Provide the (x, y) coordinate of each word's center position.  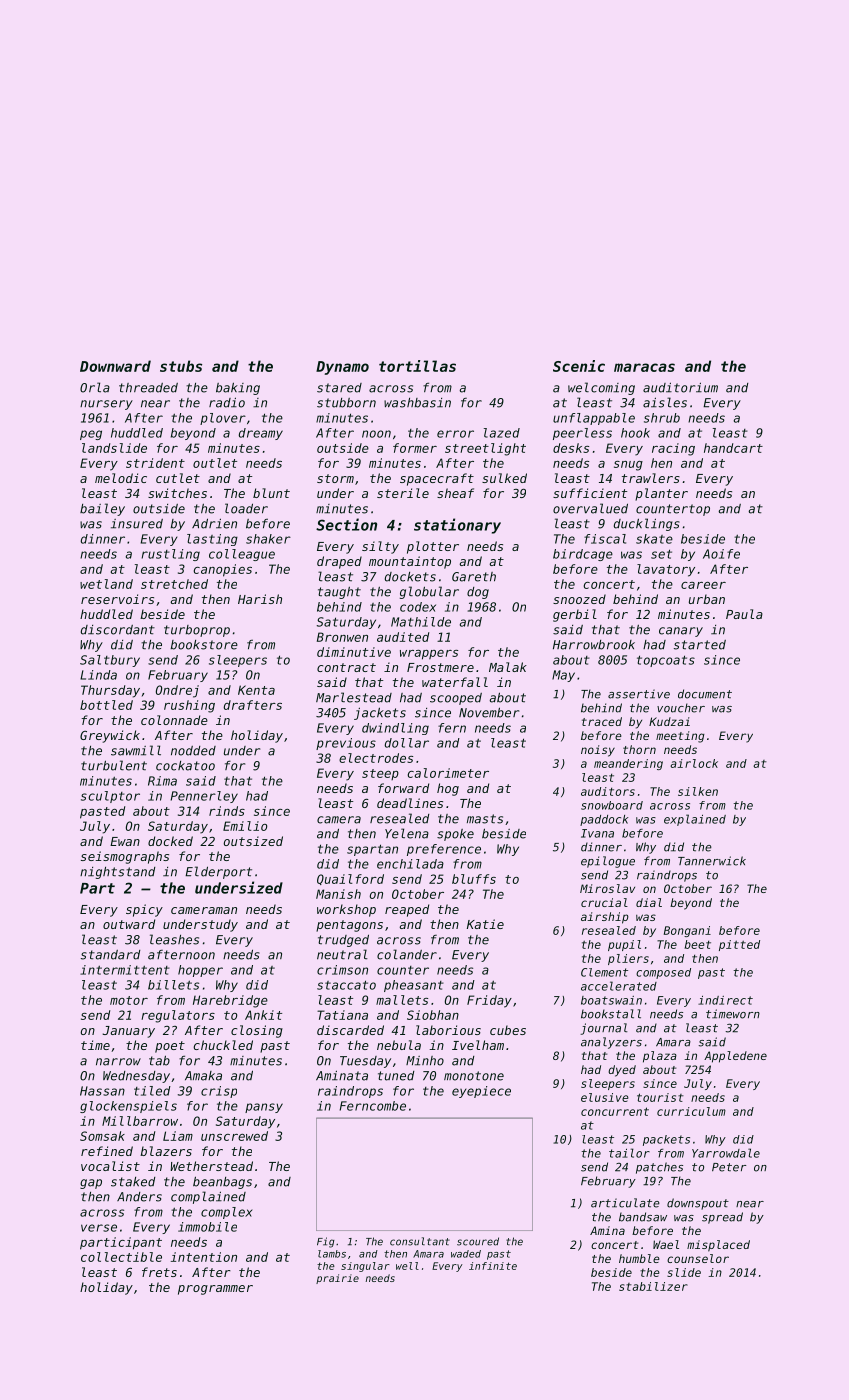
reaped (407, 910)
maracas (644, 367)
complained (208, 1197)
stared (339, 388)
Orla (95, 387)
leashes (174, 939)
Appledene (735, 1057)
